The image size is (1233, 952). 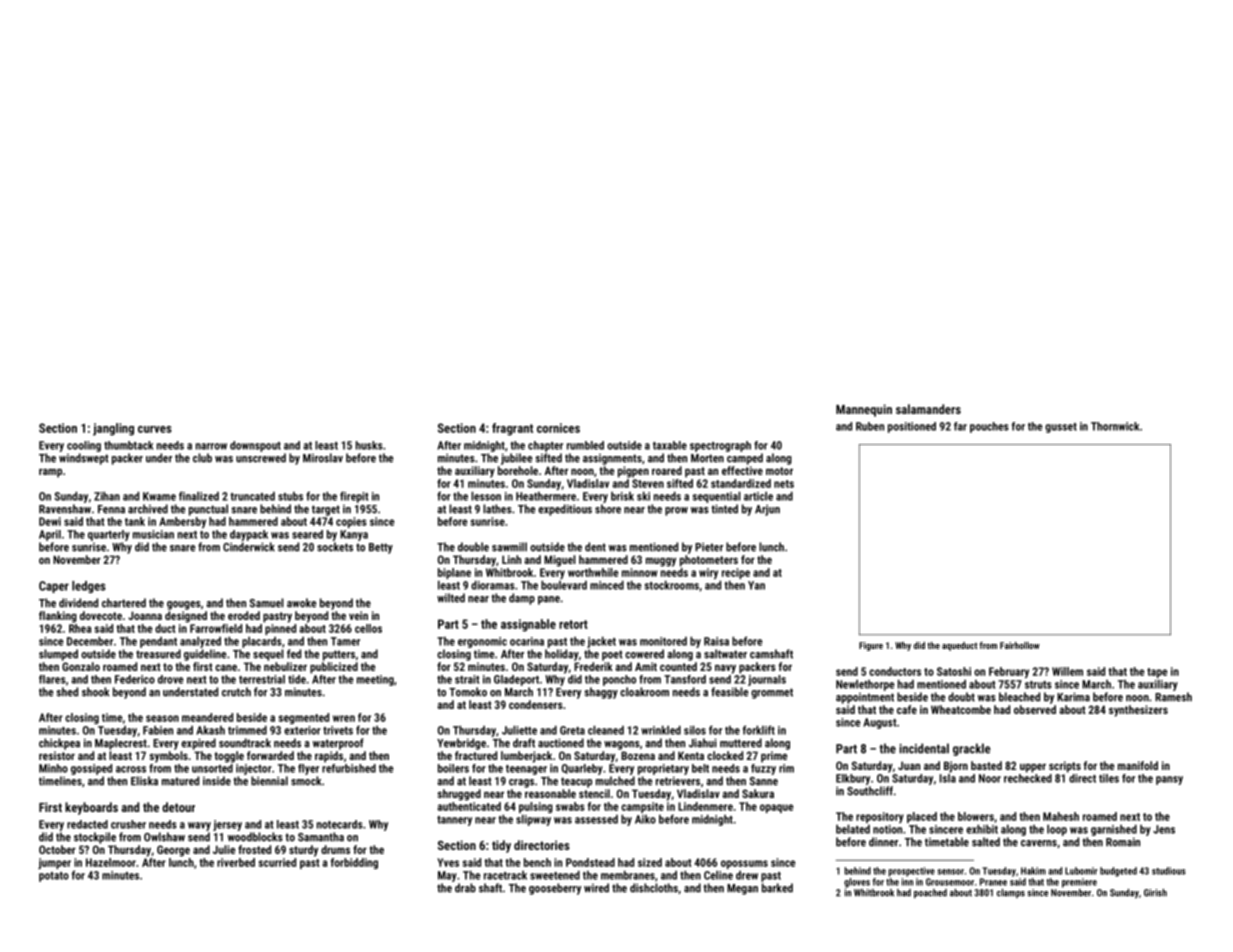 I want to click on curves, so click(x=155, y=429).
